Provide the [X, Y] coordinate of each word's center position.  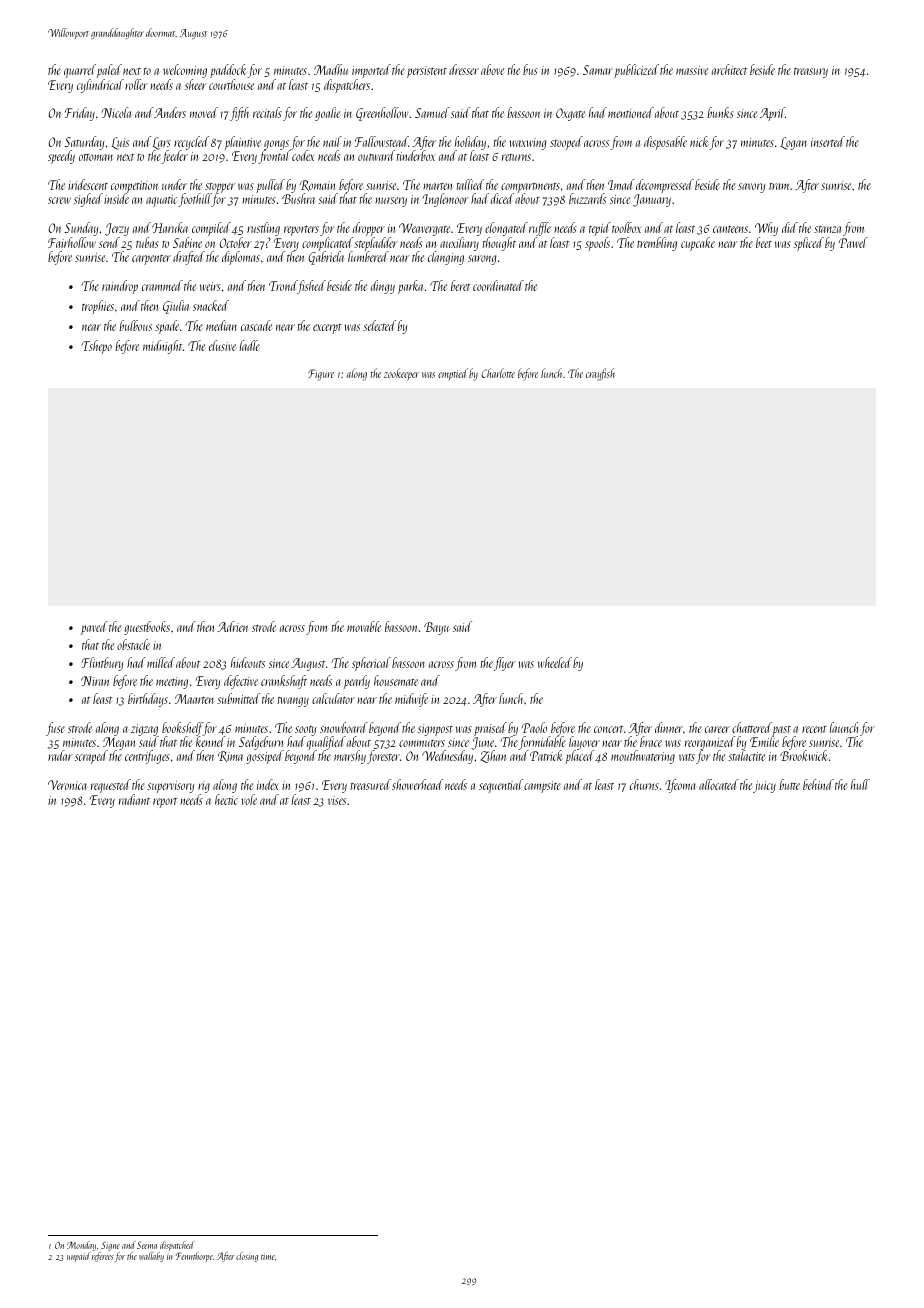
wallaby [151, 1257]
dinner [669, 727]
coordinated [498, 285]
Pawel [853, 242]
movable [364, 626]
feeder [174, 157]
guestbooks [147, 628]
